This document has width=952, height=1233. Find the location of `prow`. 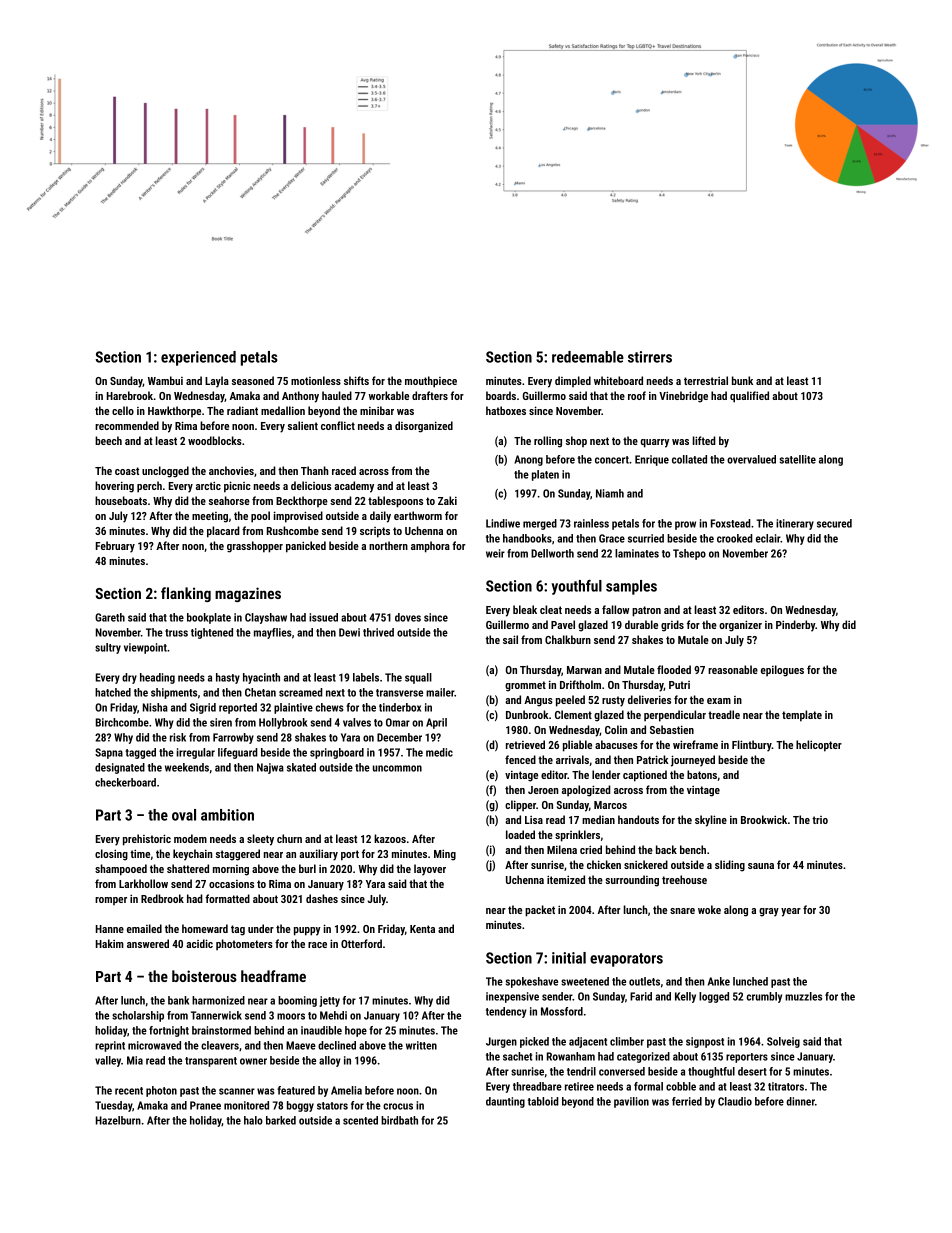

prow is located at coordinates (685, 525).
